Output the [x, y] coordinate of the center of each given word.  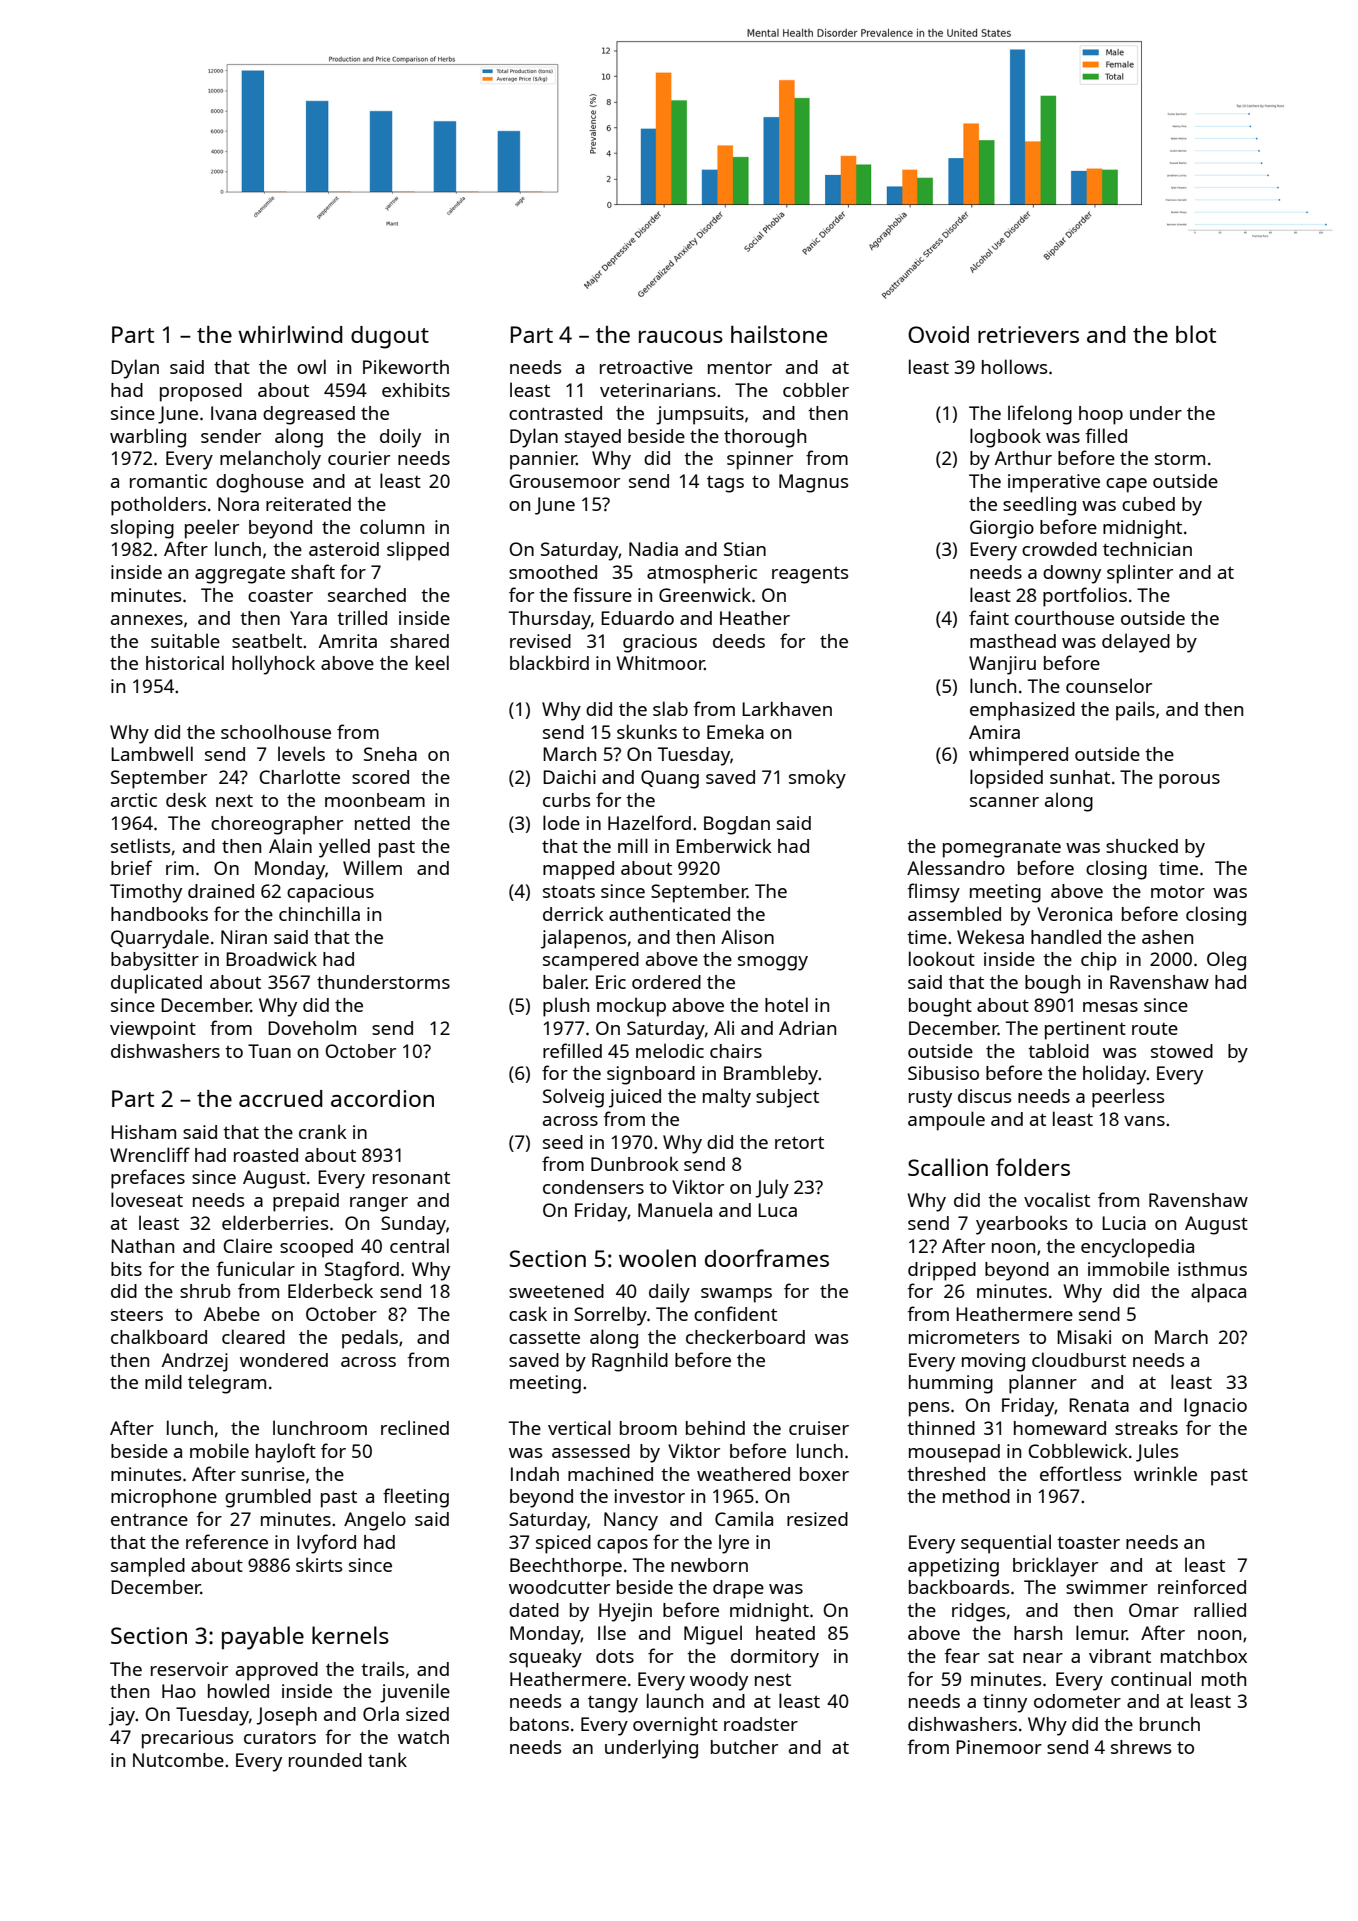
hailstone [779, 334]
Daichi [569, 777]
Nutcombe [178, 1760]
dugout [390, 337]
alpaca [1218, 1293]
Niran [244, 937]
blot [1196, 334]
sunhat [1080, 777]
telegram [227, 1384]
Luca [777, 1210]
